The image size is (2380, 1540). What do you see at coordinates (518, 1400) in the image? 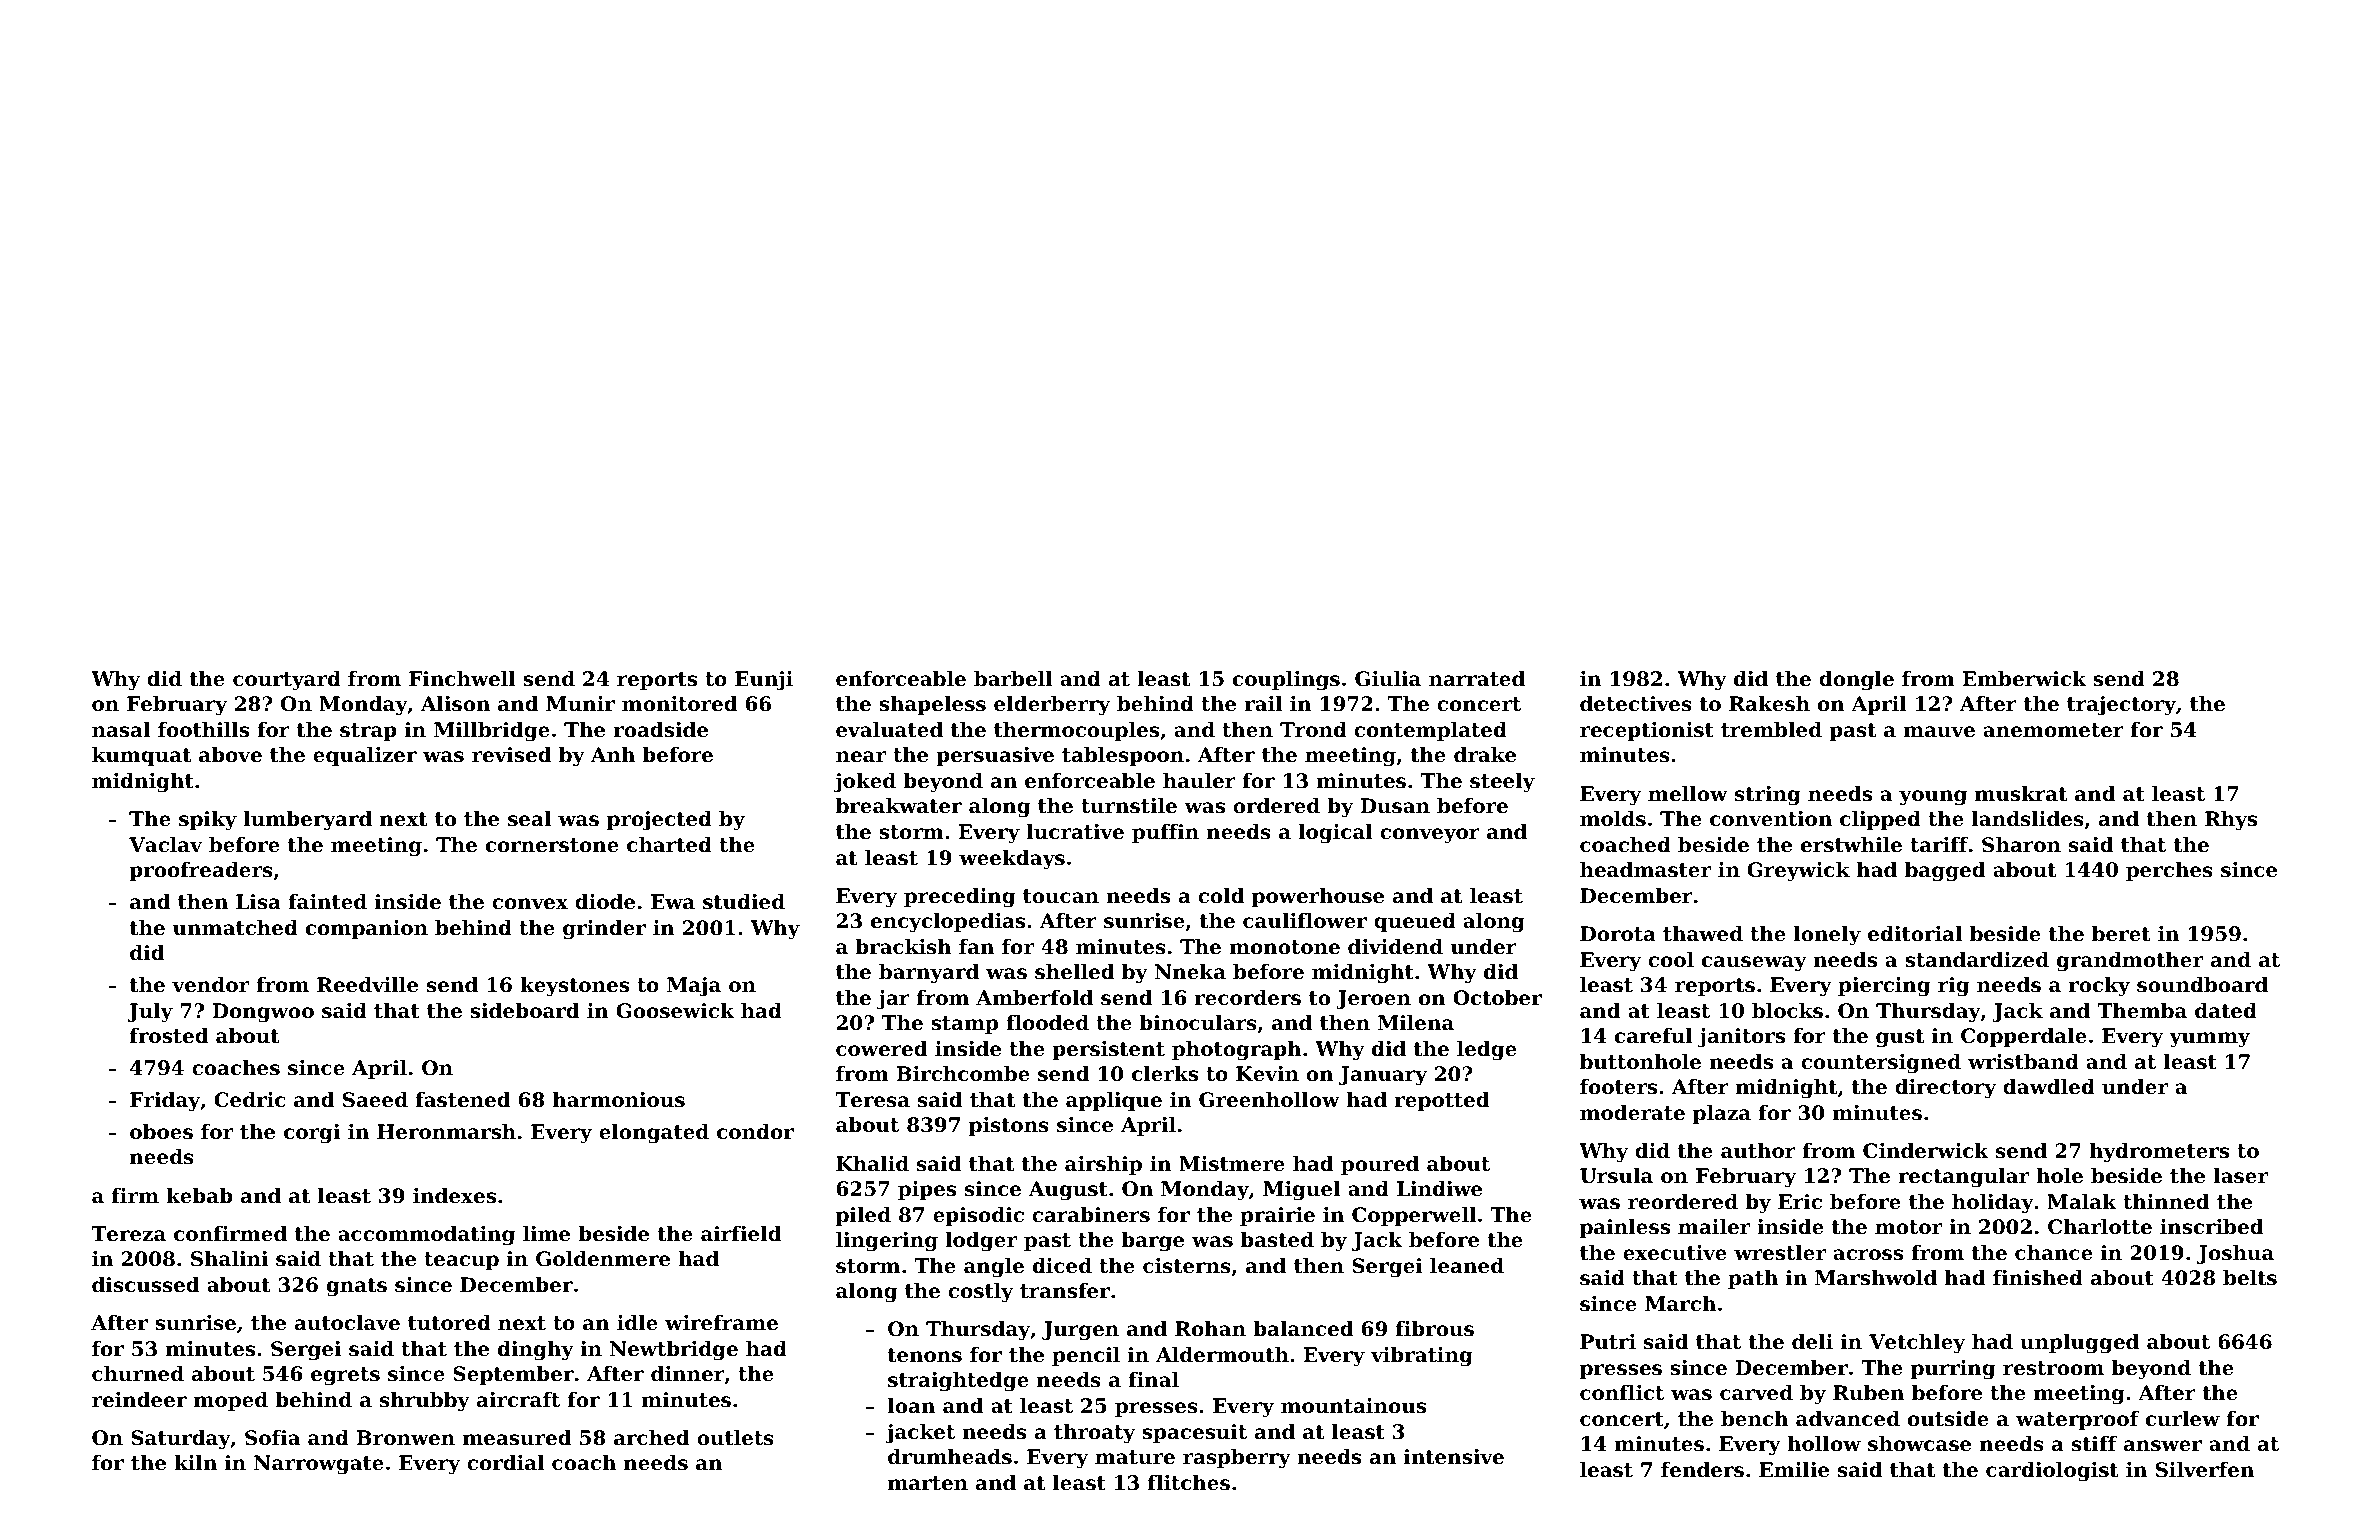
I see `aircraft` at bounding box center [518, 1400].
